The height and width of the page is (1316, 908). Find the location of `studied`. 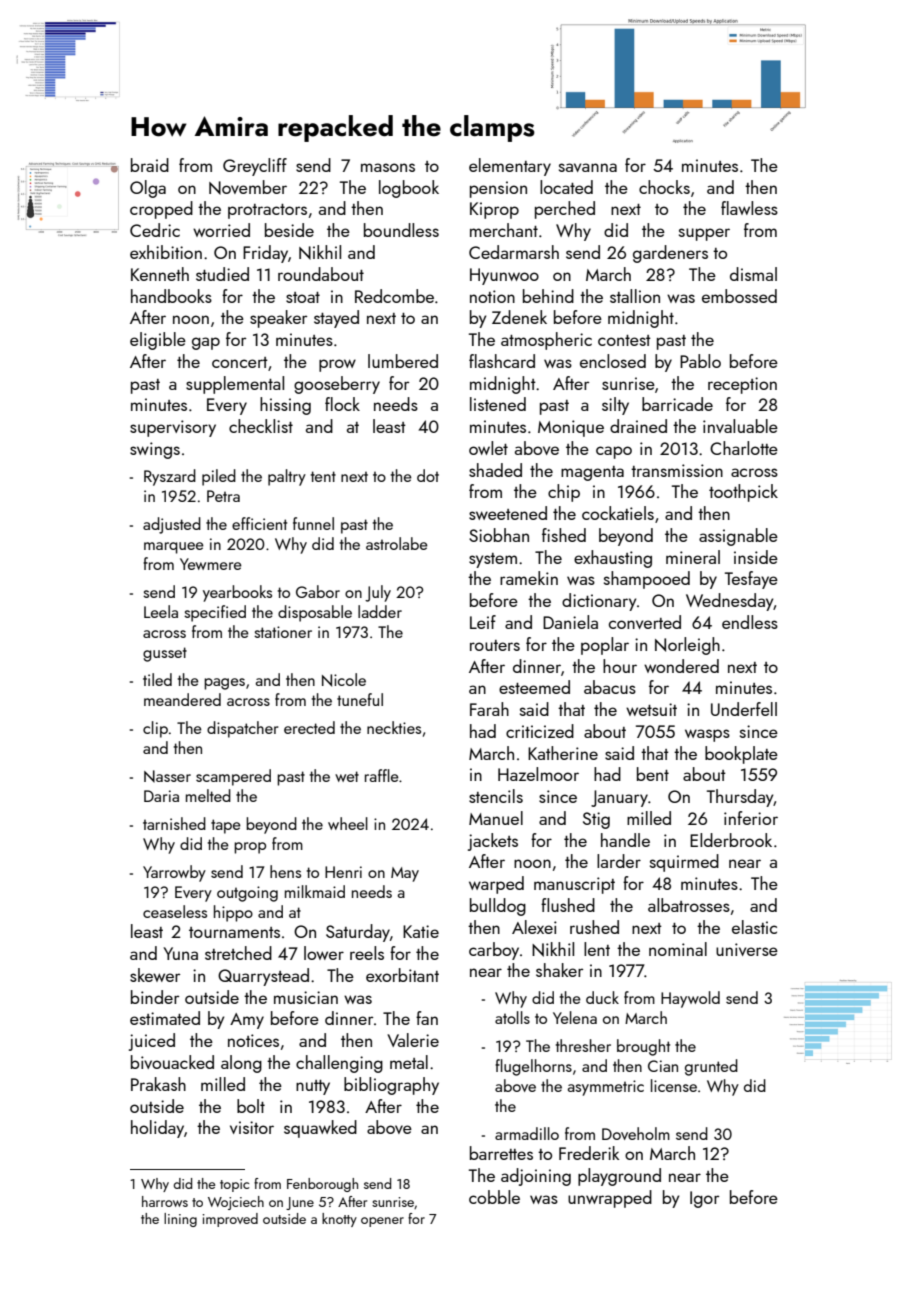

studied is located at coordinates (222, 274).
